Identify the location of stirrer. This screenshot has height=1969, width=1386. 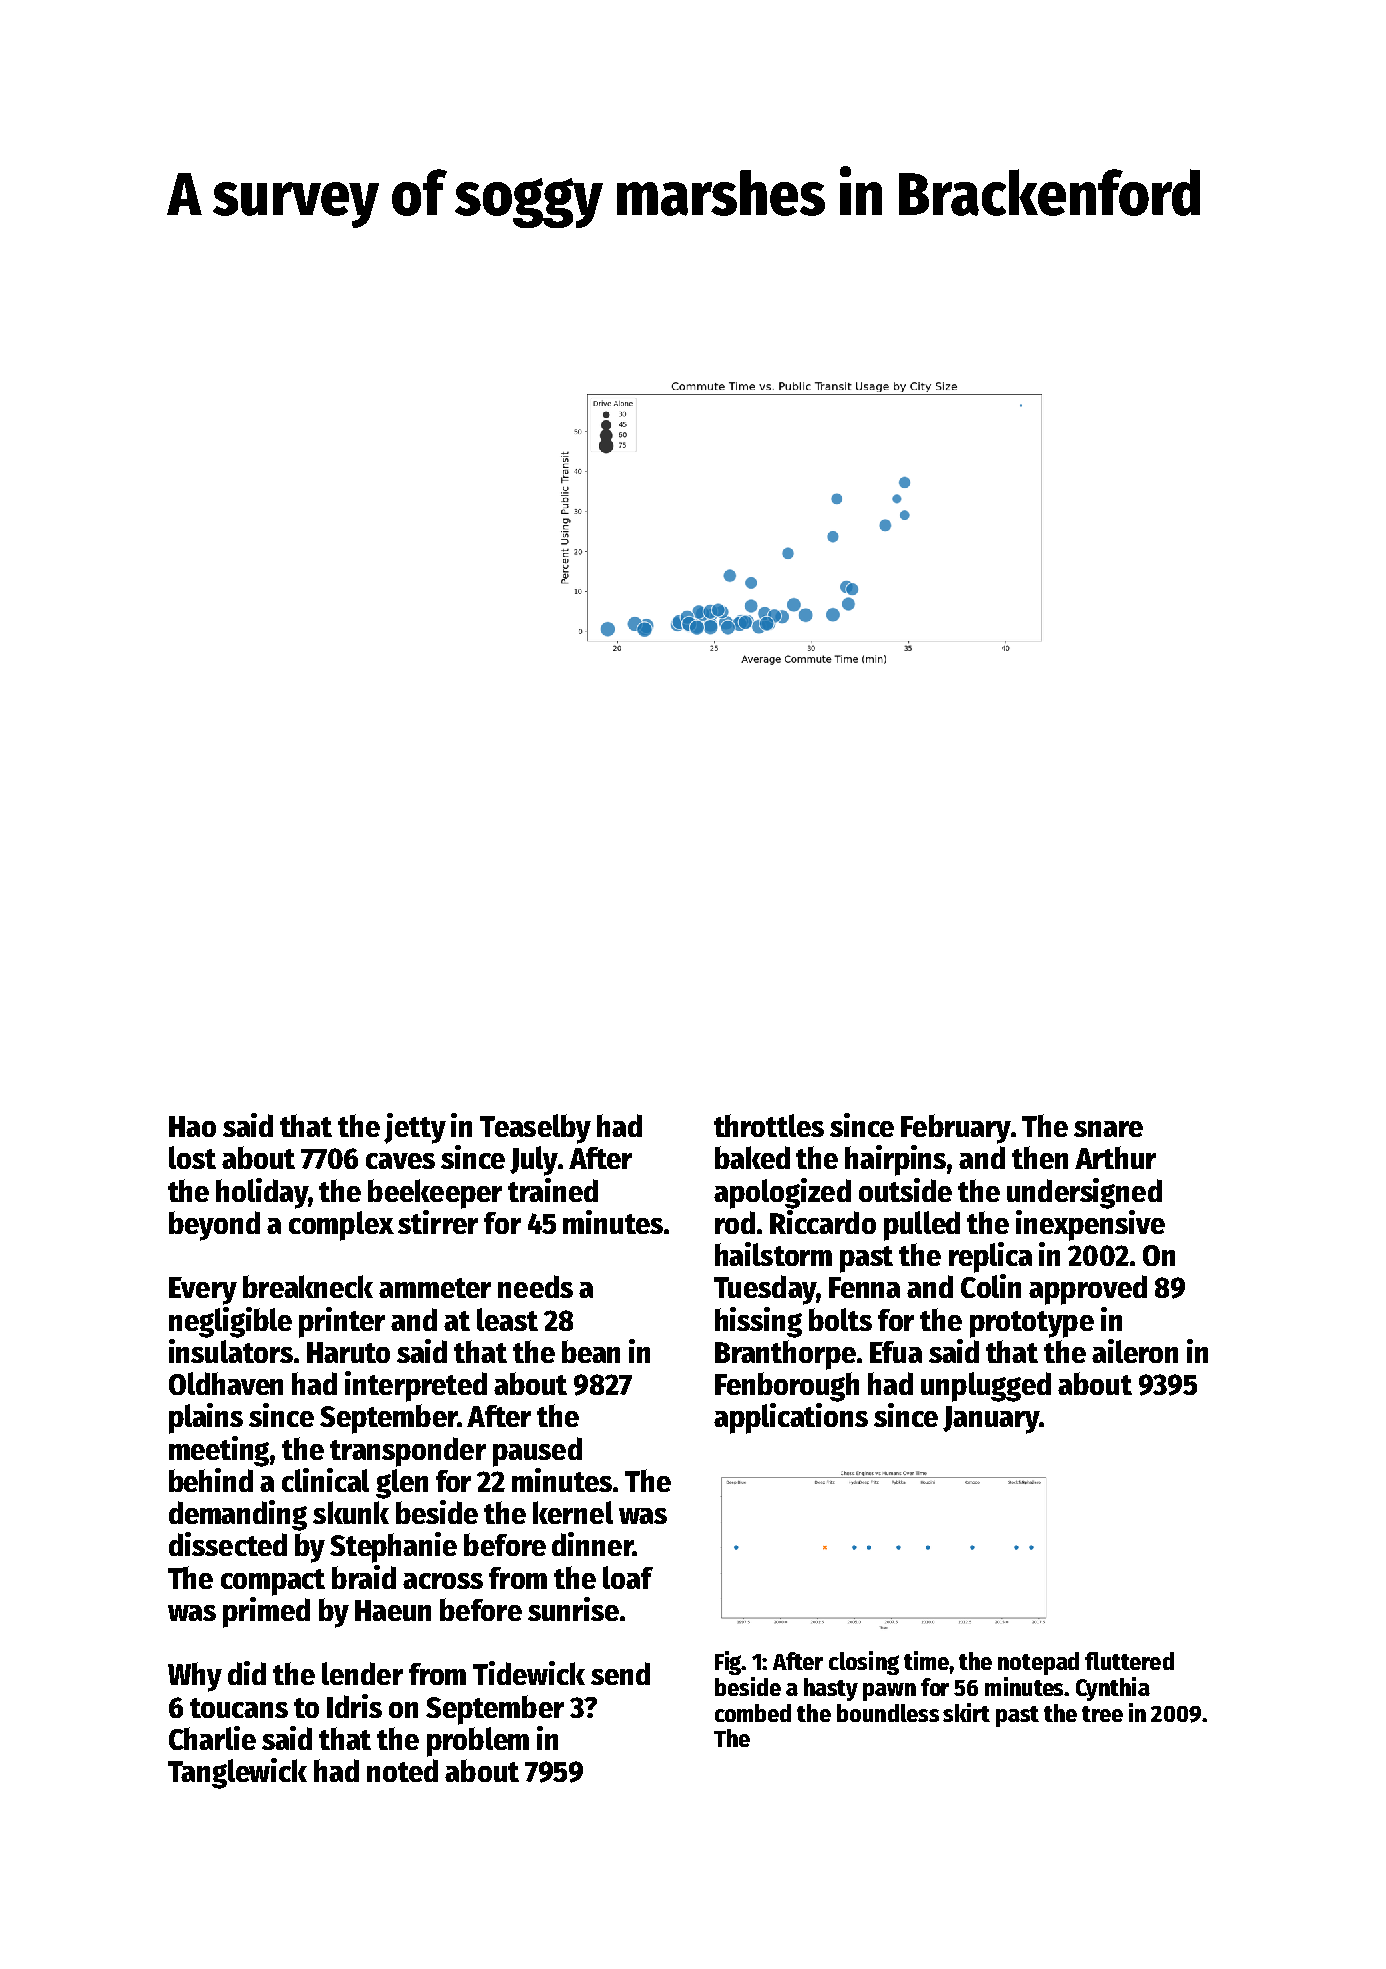
(438, 1222).
